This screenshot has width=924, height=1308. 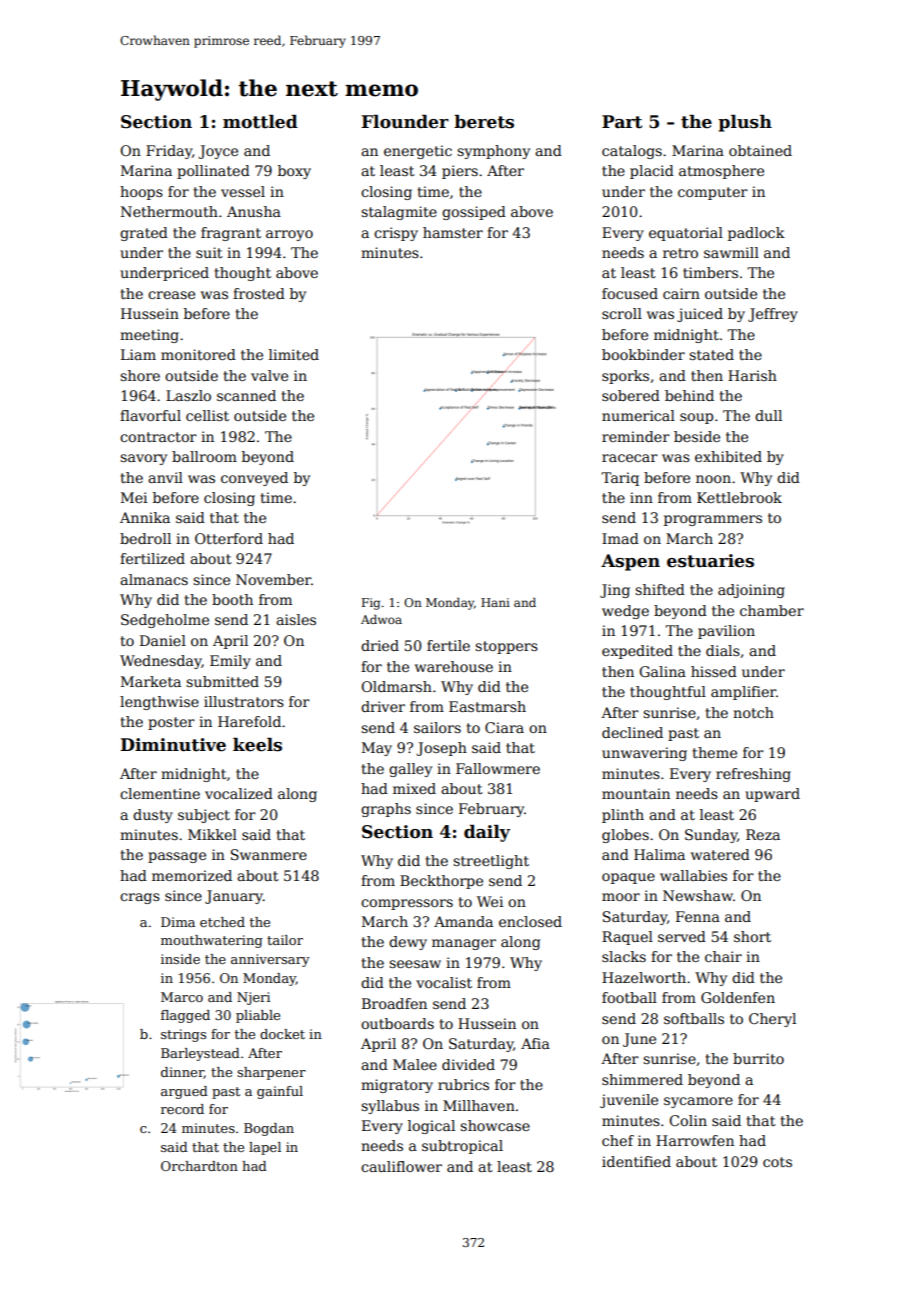 I want to click on Part, so click(x=622, y=122).
